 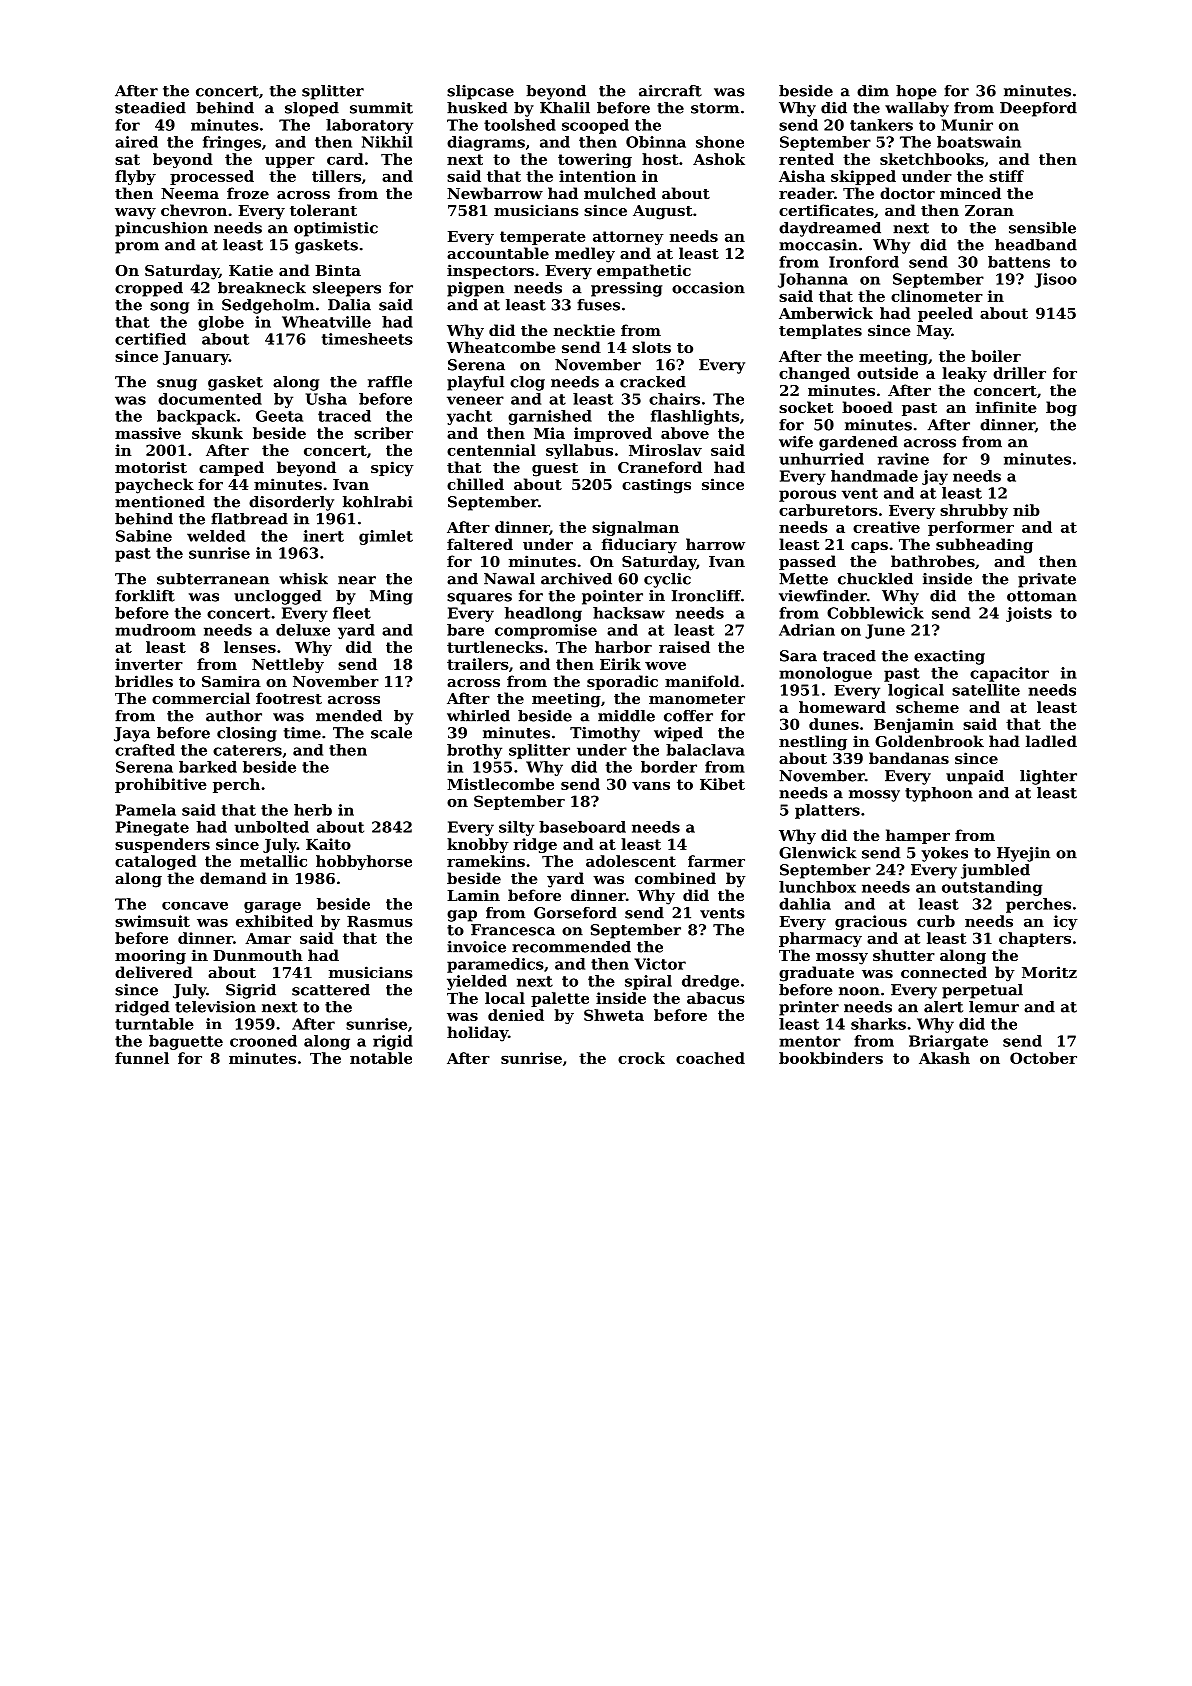 What do you see at coordinates (798, 656) in the image?
I see `Sara` at bounding box center [798, 656].
